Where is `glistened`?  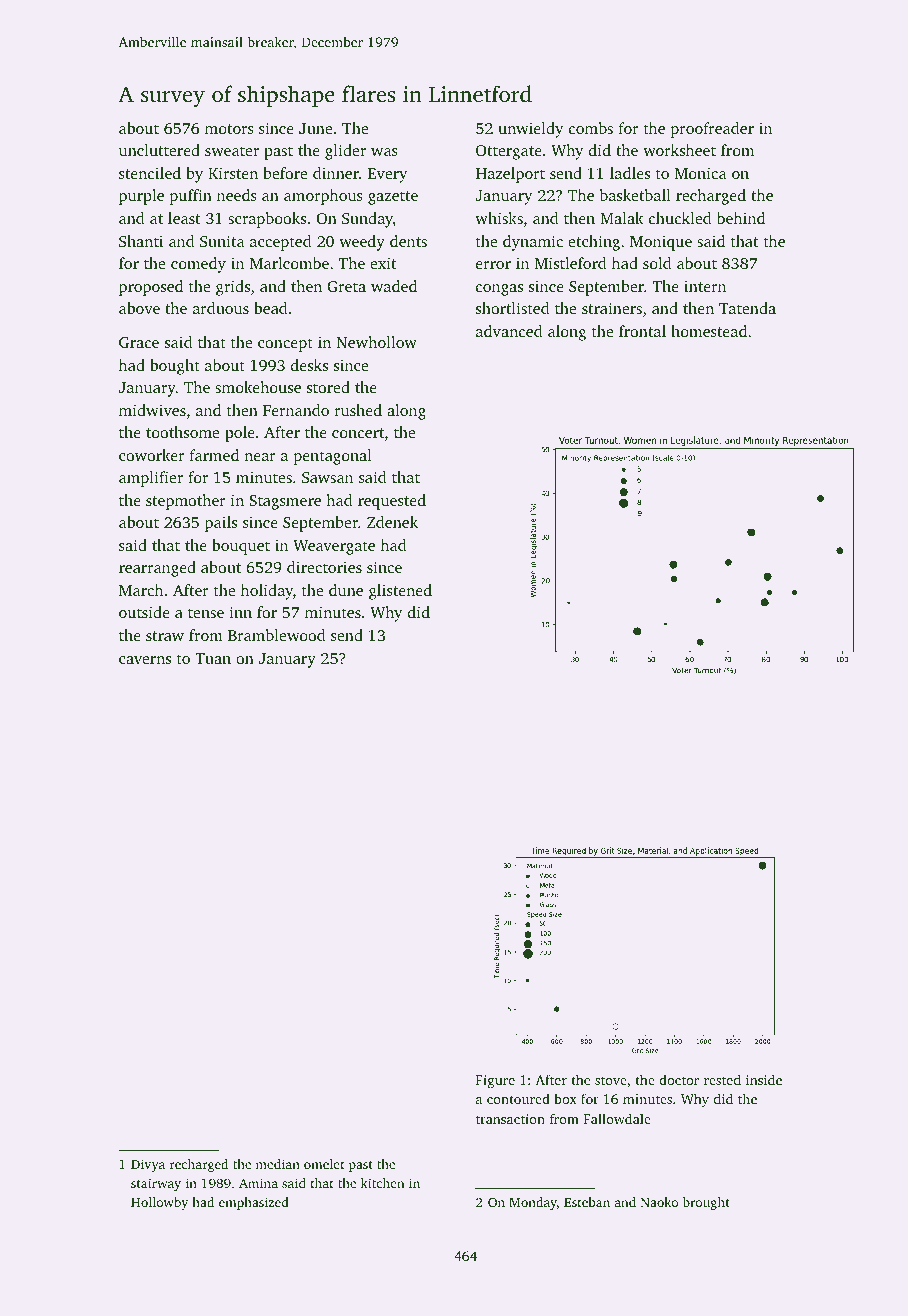 glistened is located at coordinates (400, 592).
